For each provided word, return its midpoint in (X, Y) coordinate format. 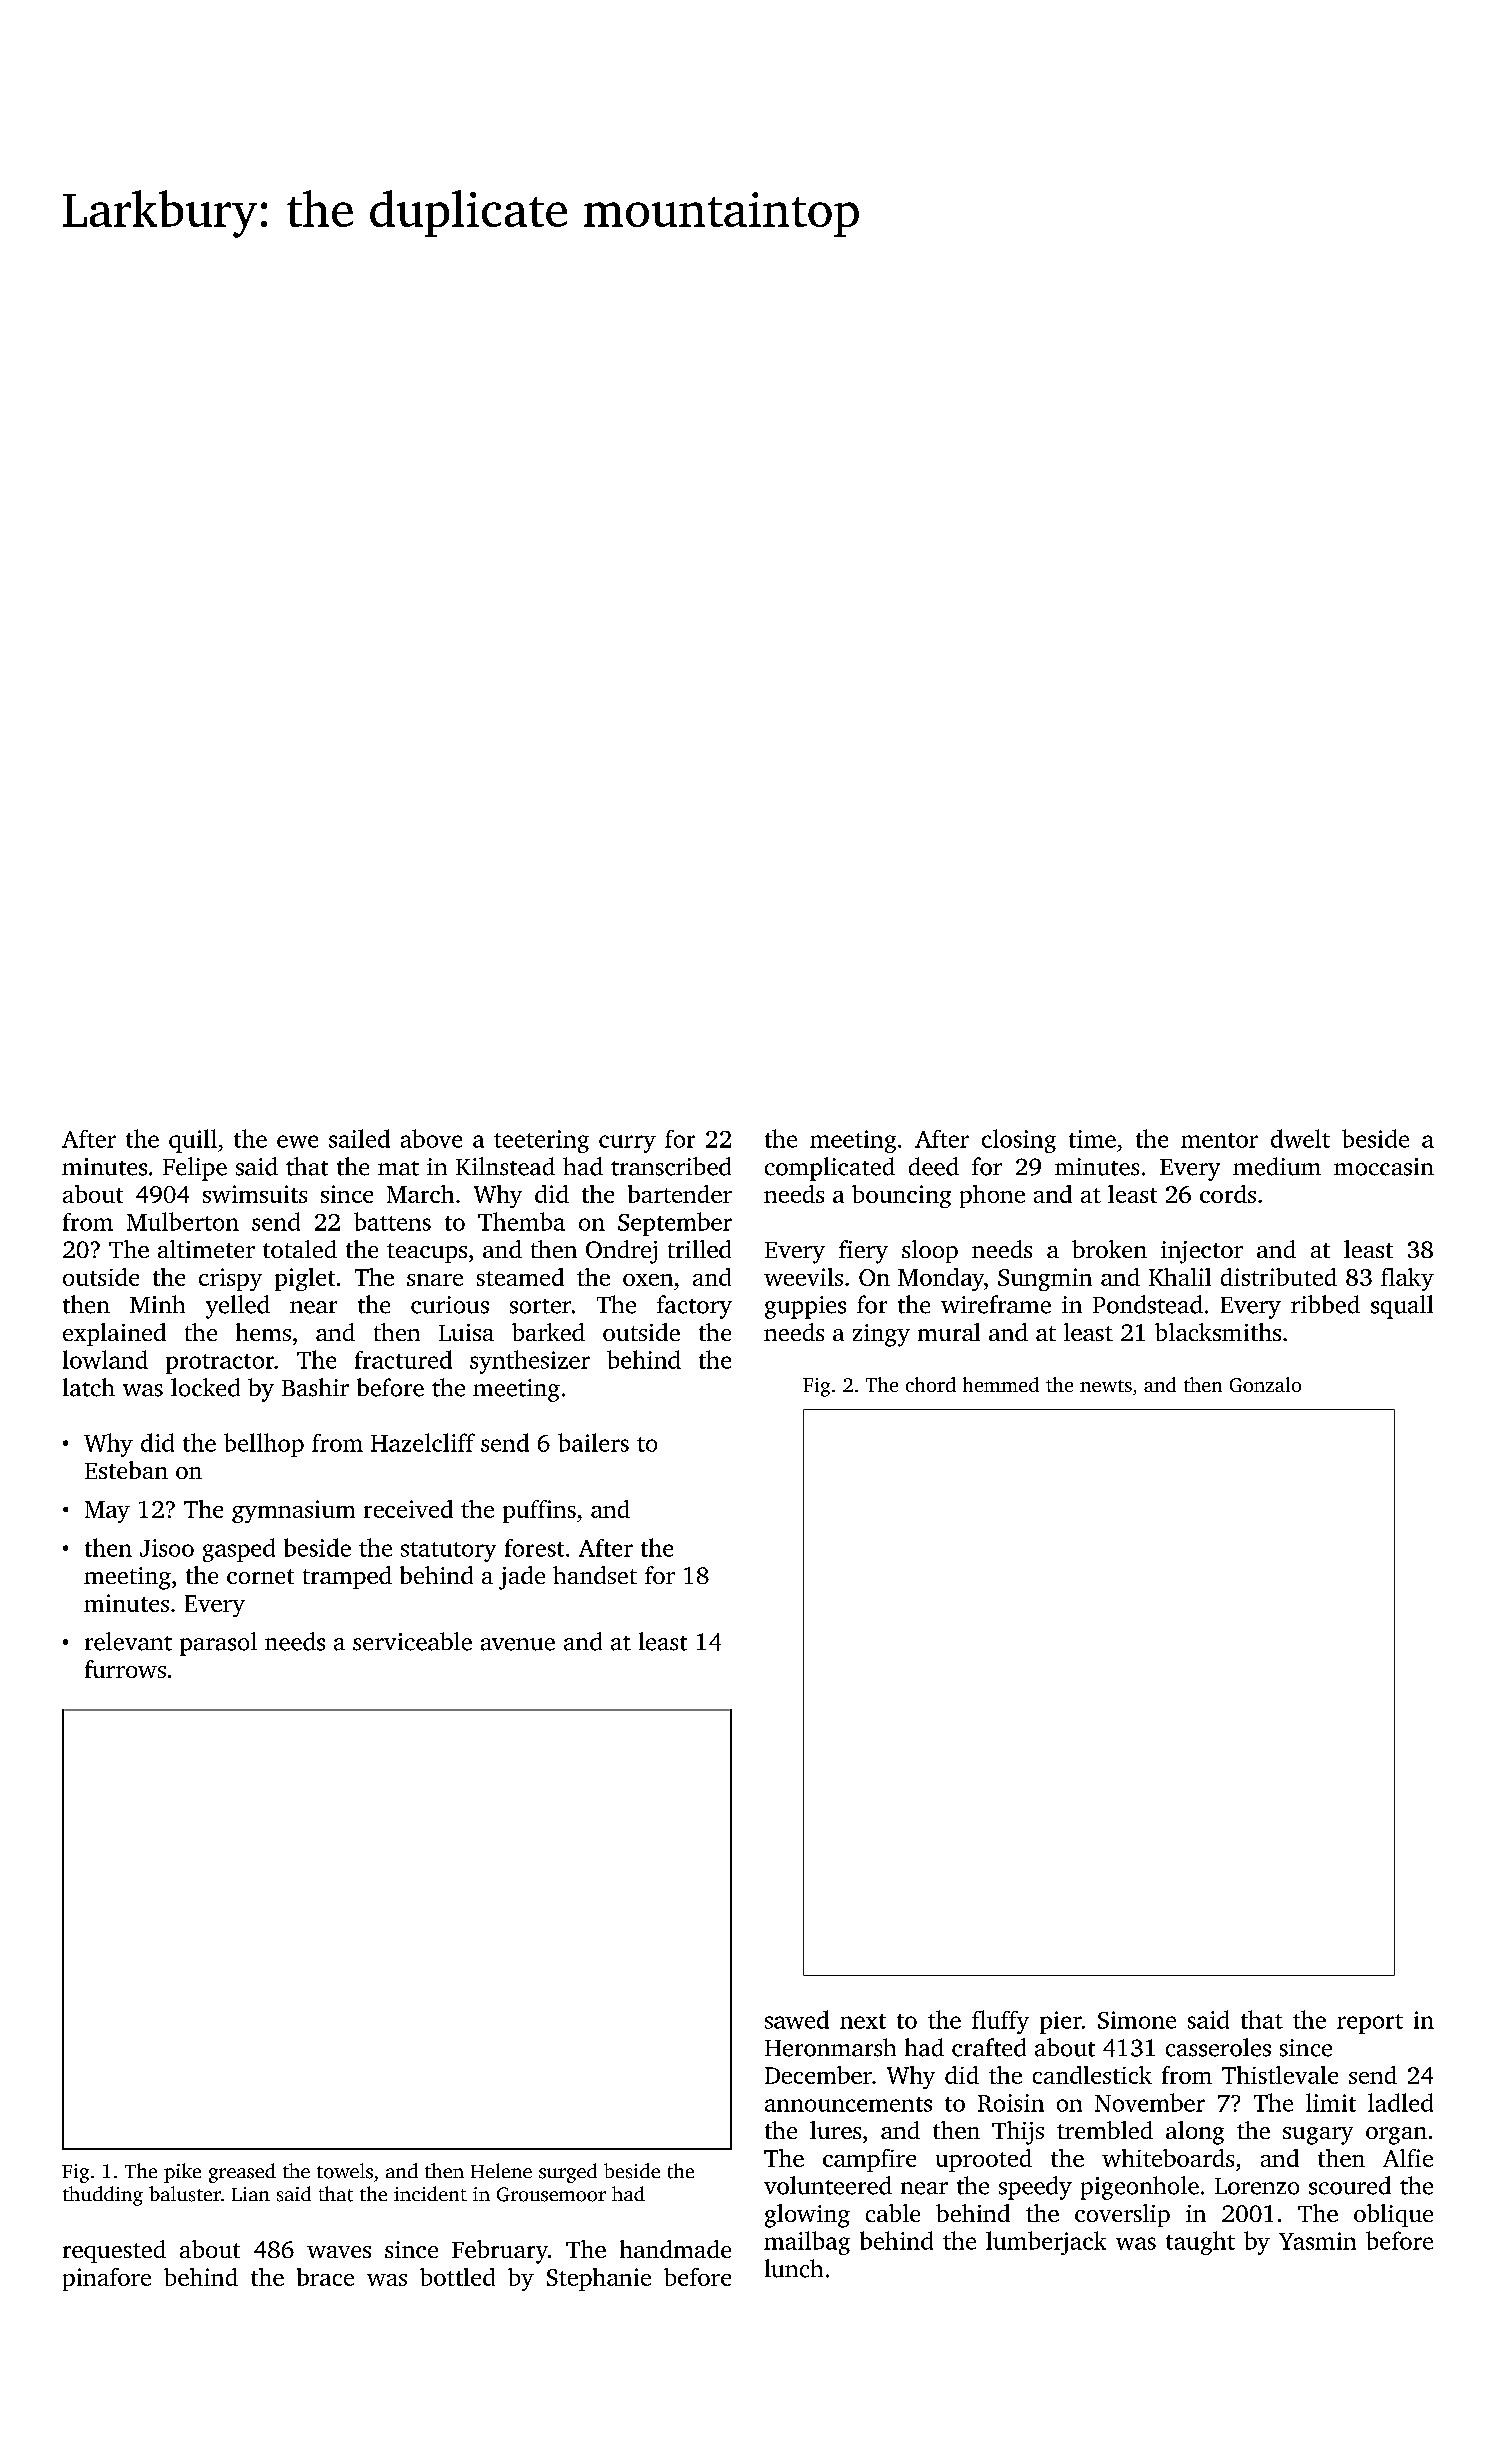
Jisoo (167, 1548)
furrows (125, 1669)
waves (339, 2252)
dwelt (1300, 1138)
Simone (1137, 2020)
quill (193, 1141)
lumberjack (1046, 2243)
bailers (593, 1442)
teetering (541, 1141)
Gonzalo (1265, 1384)
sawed (797, 2019)
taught (1200, 2243)
